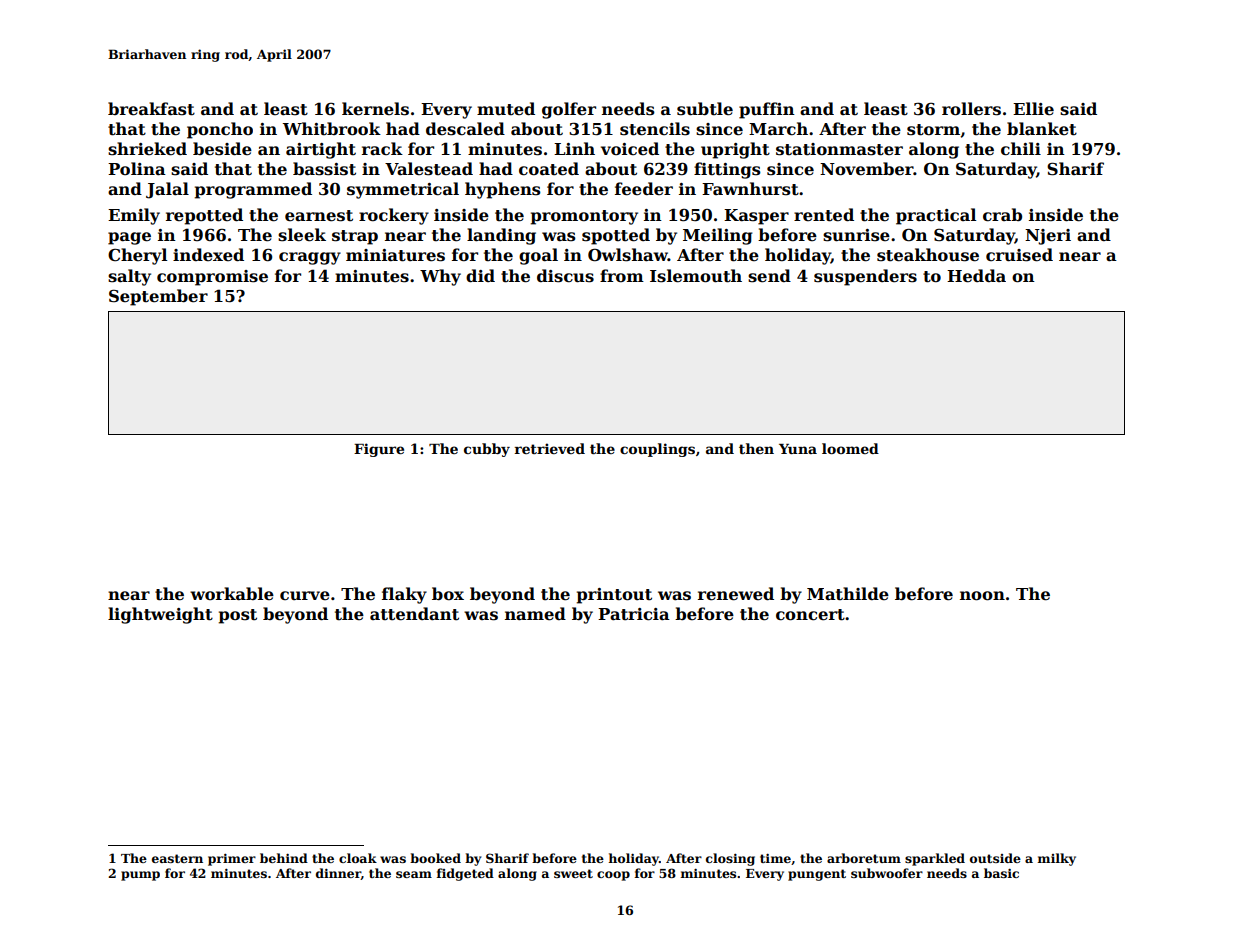 Image resolution: width=1233 pixels, height=952 pixels. What do you see at coordinates (850, 448) in the page?
I see `loomed` at bounding box center [850, 448].
